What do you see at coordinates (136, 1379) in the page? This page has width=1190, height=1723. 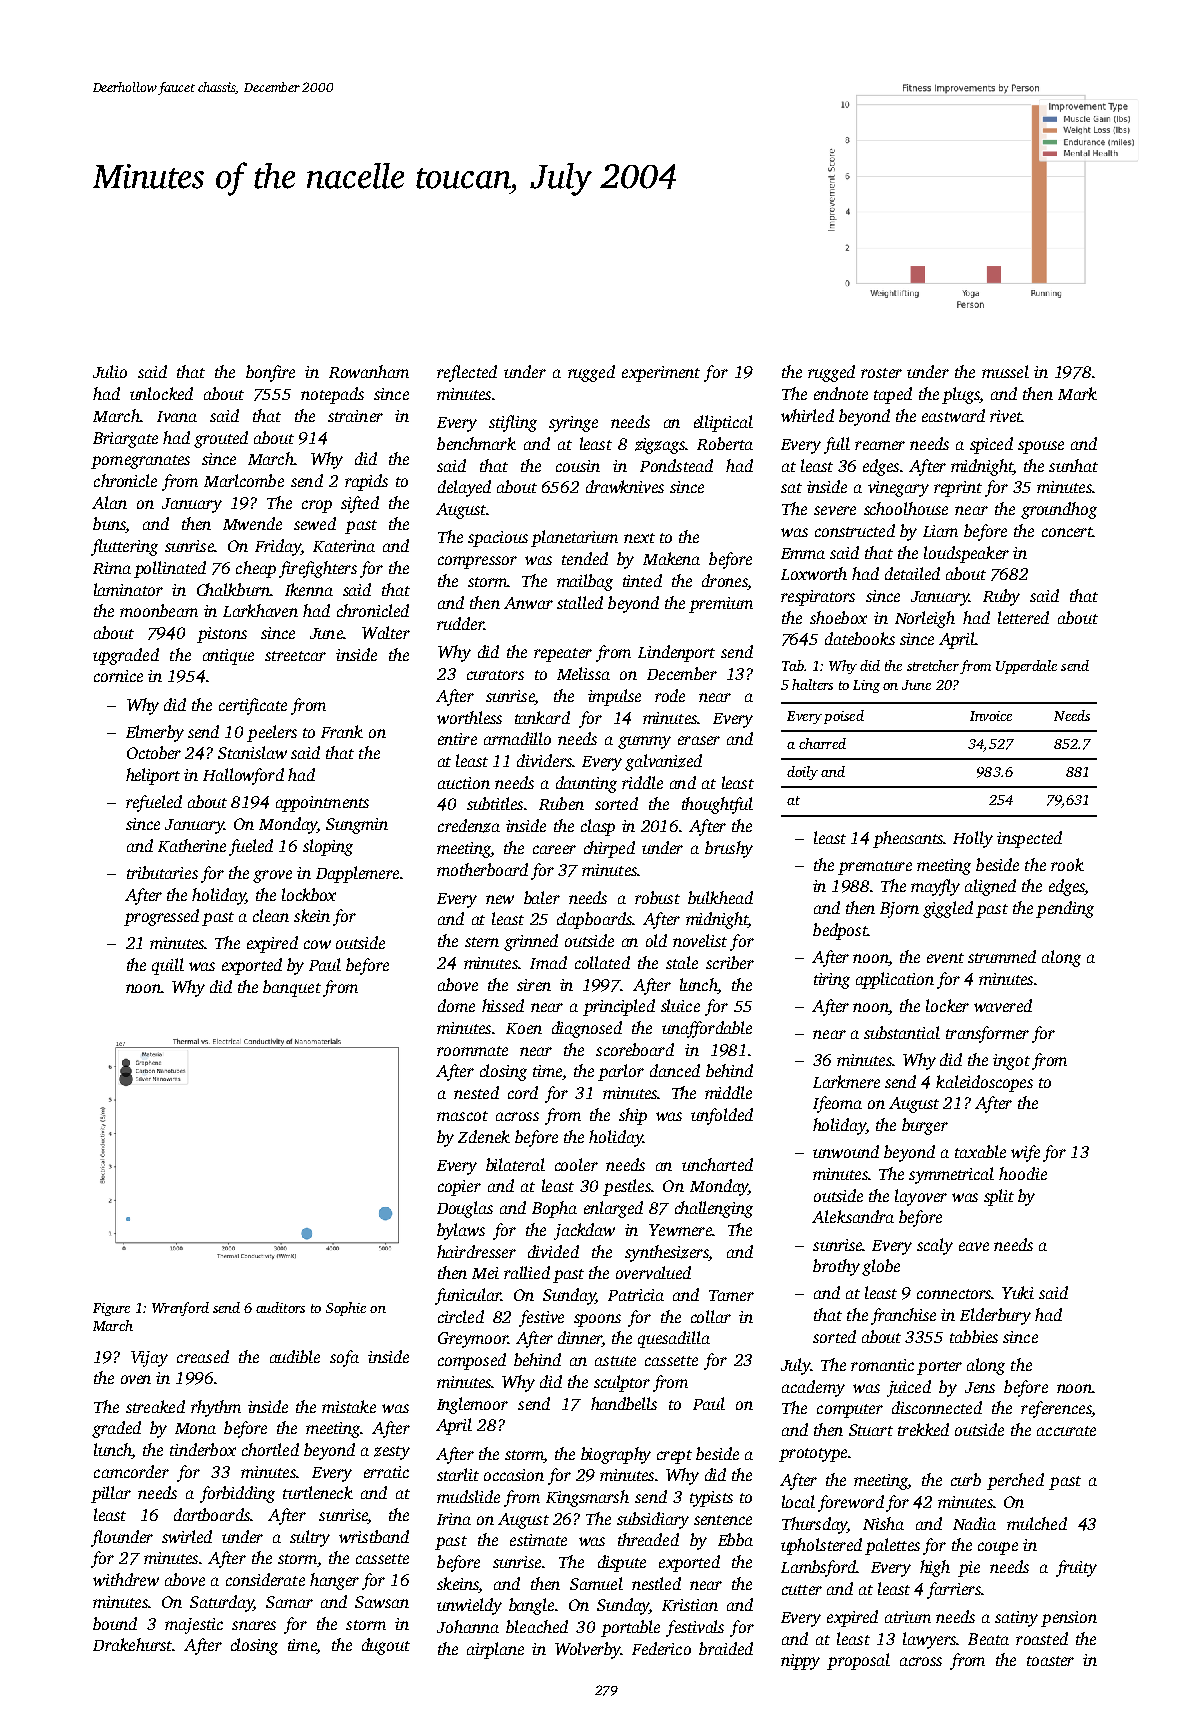 I see `oven` at bounding box center [136, 1379].
